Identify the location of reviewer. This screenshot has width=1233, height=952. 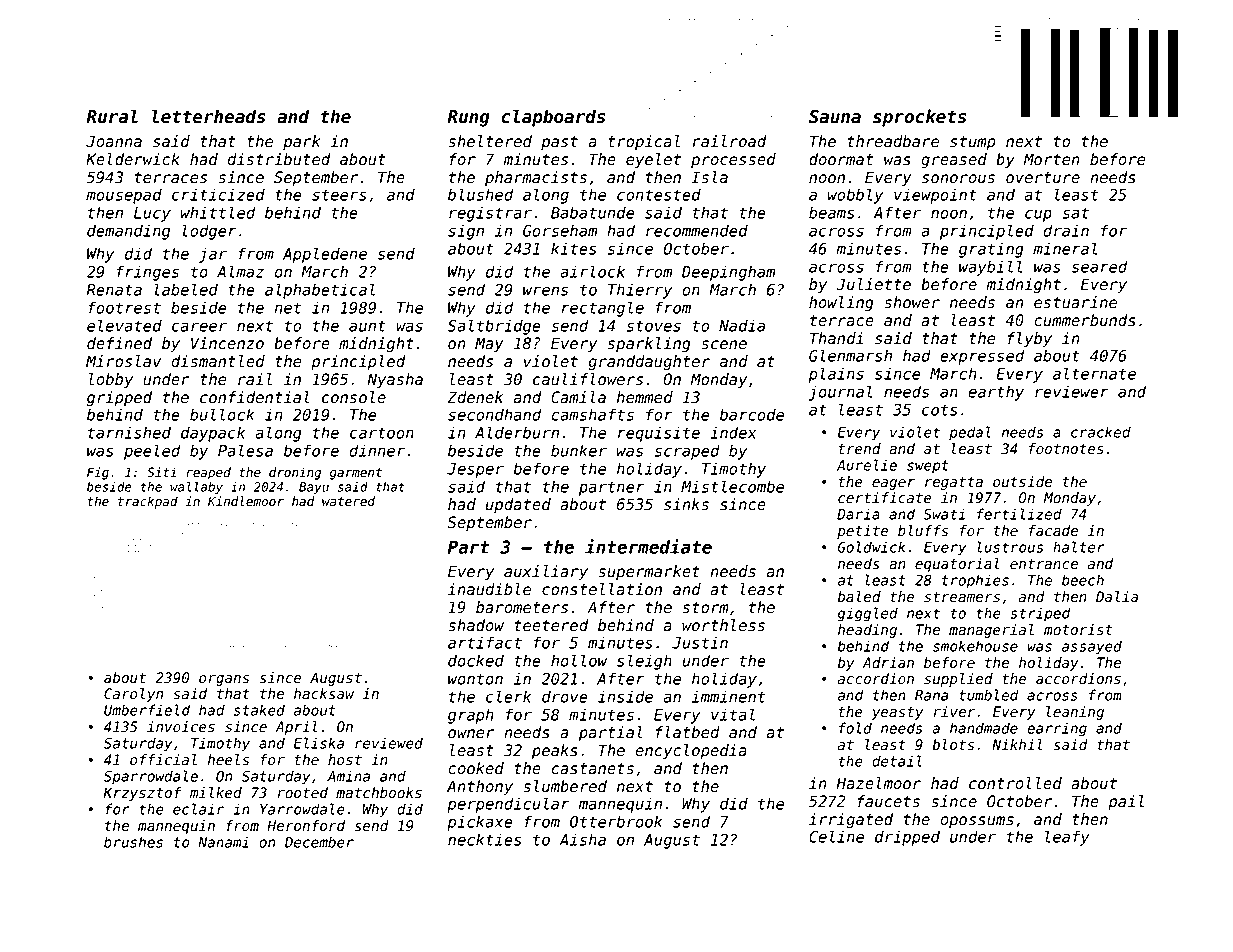
(1072, 391).
